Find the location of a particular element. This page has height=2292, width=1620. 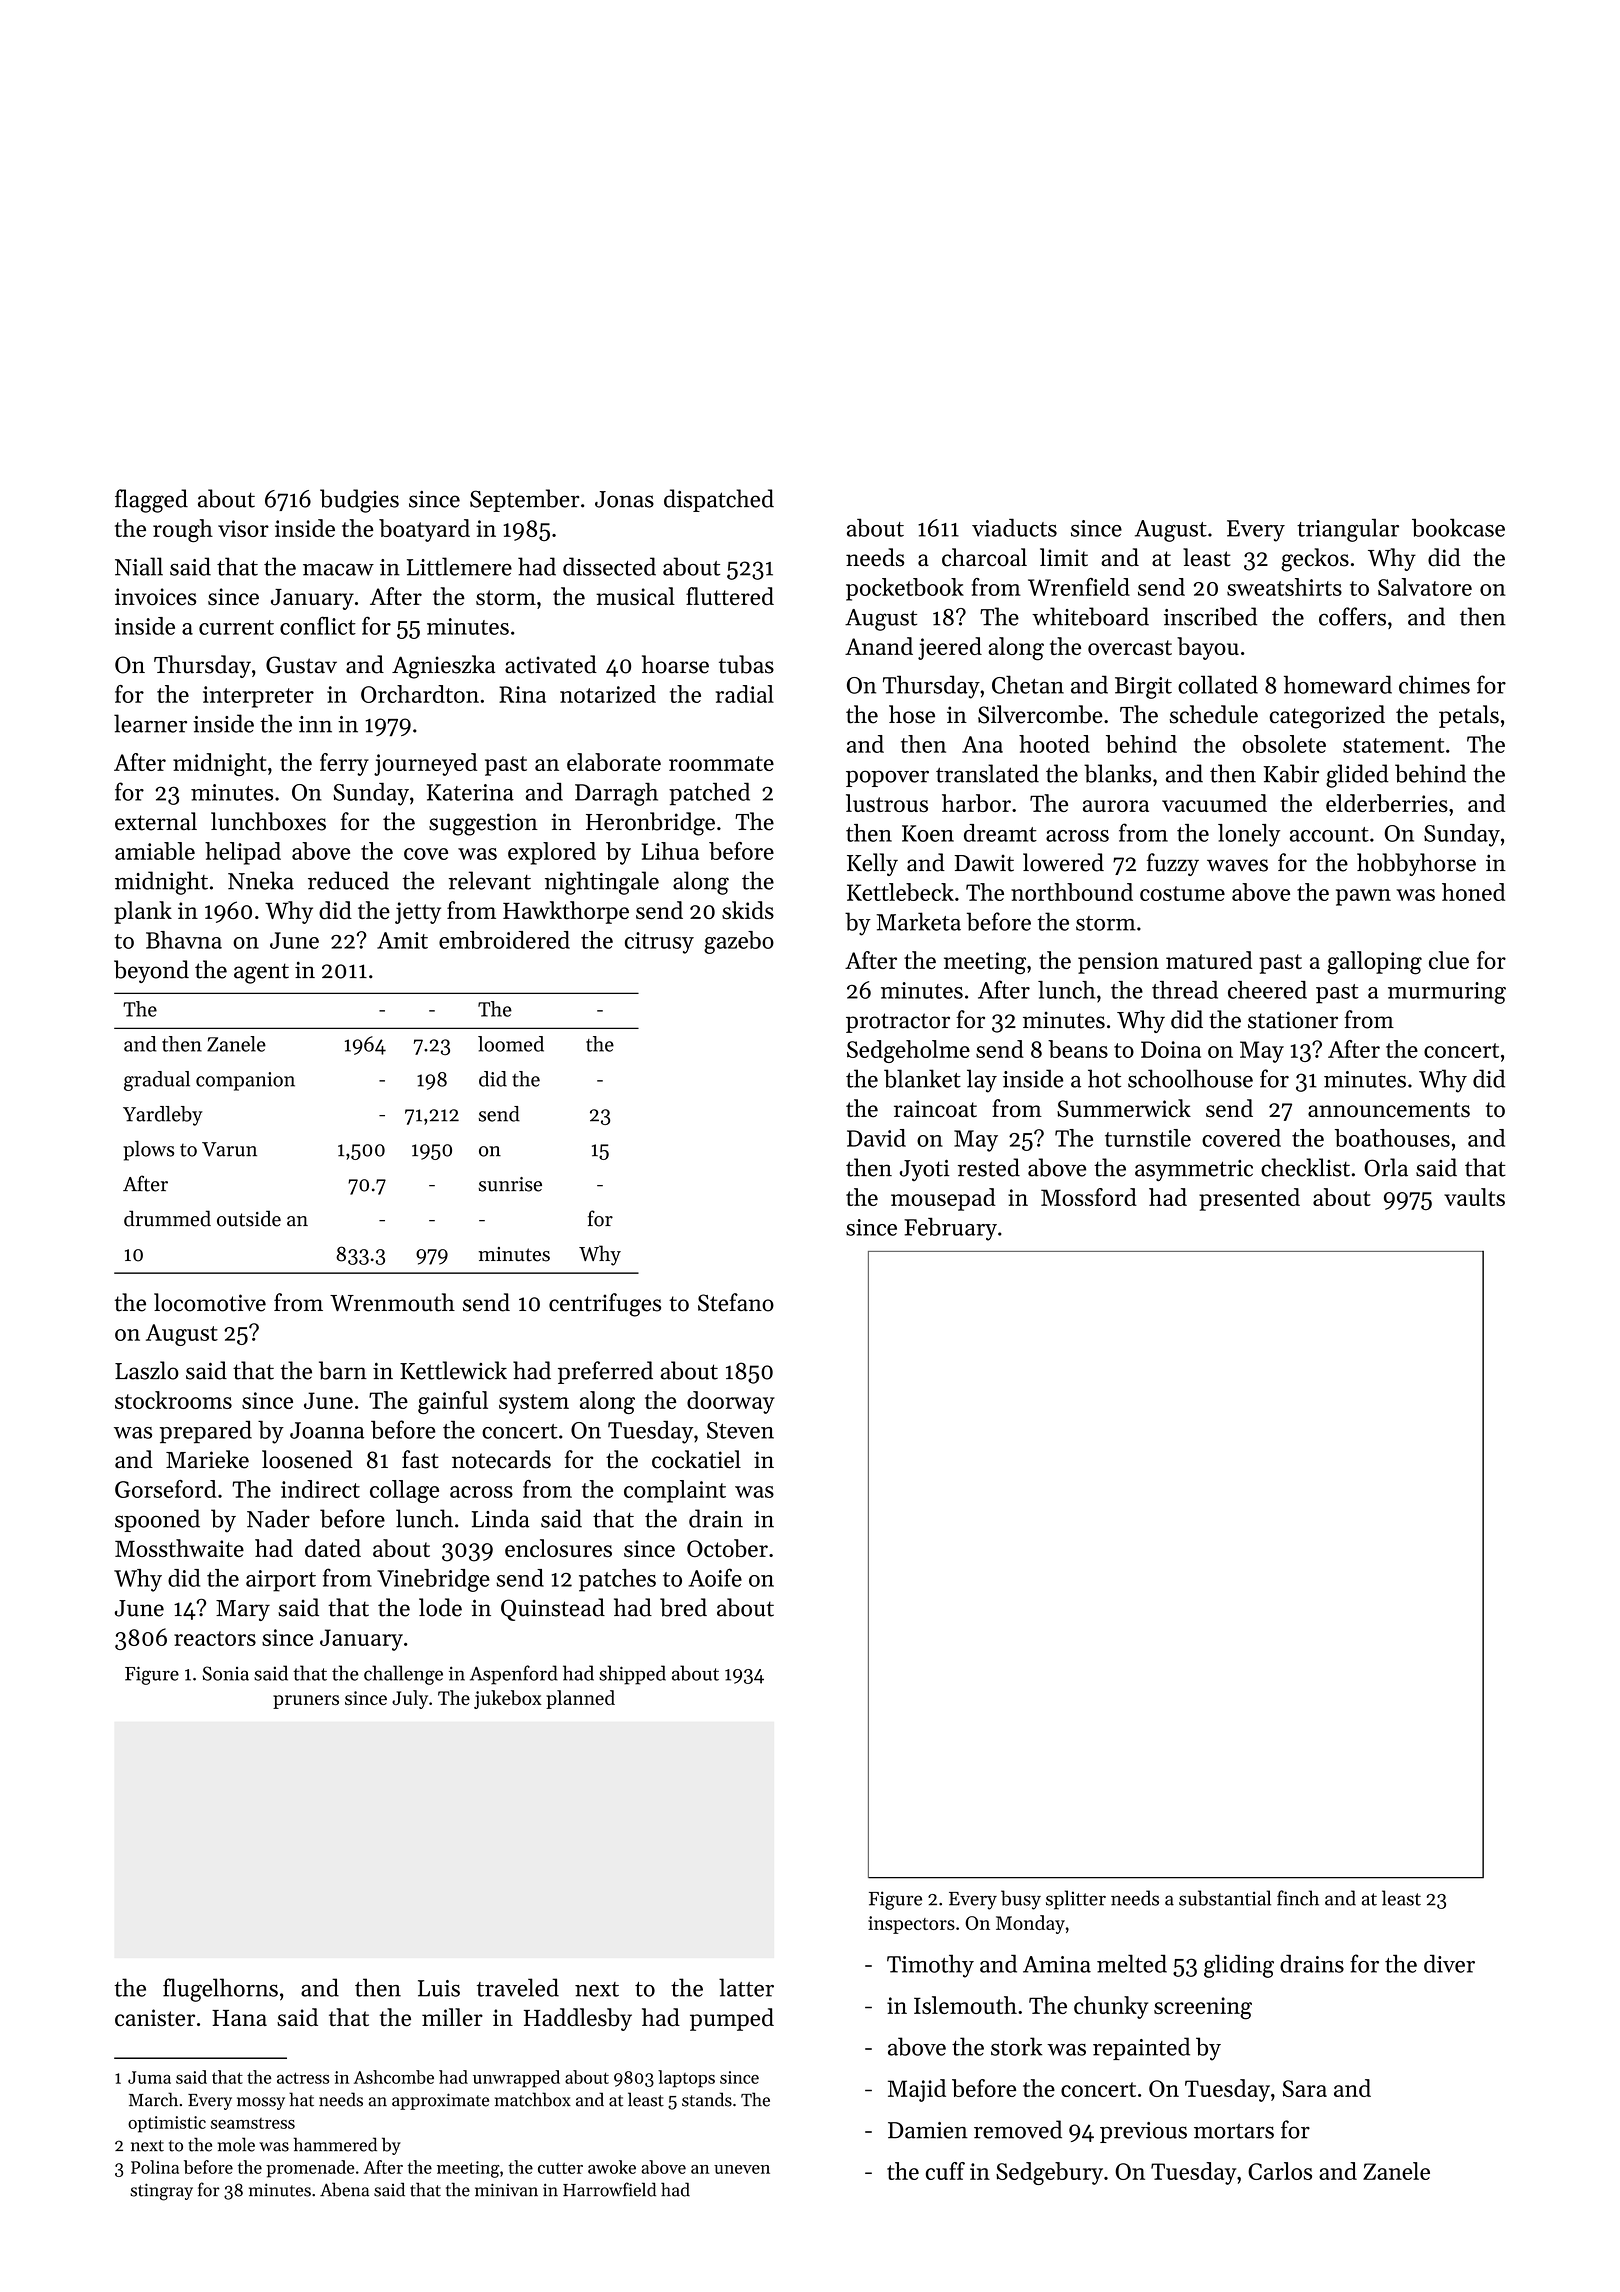

Chetan is located at coordinates (1028, 684).
